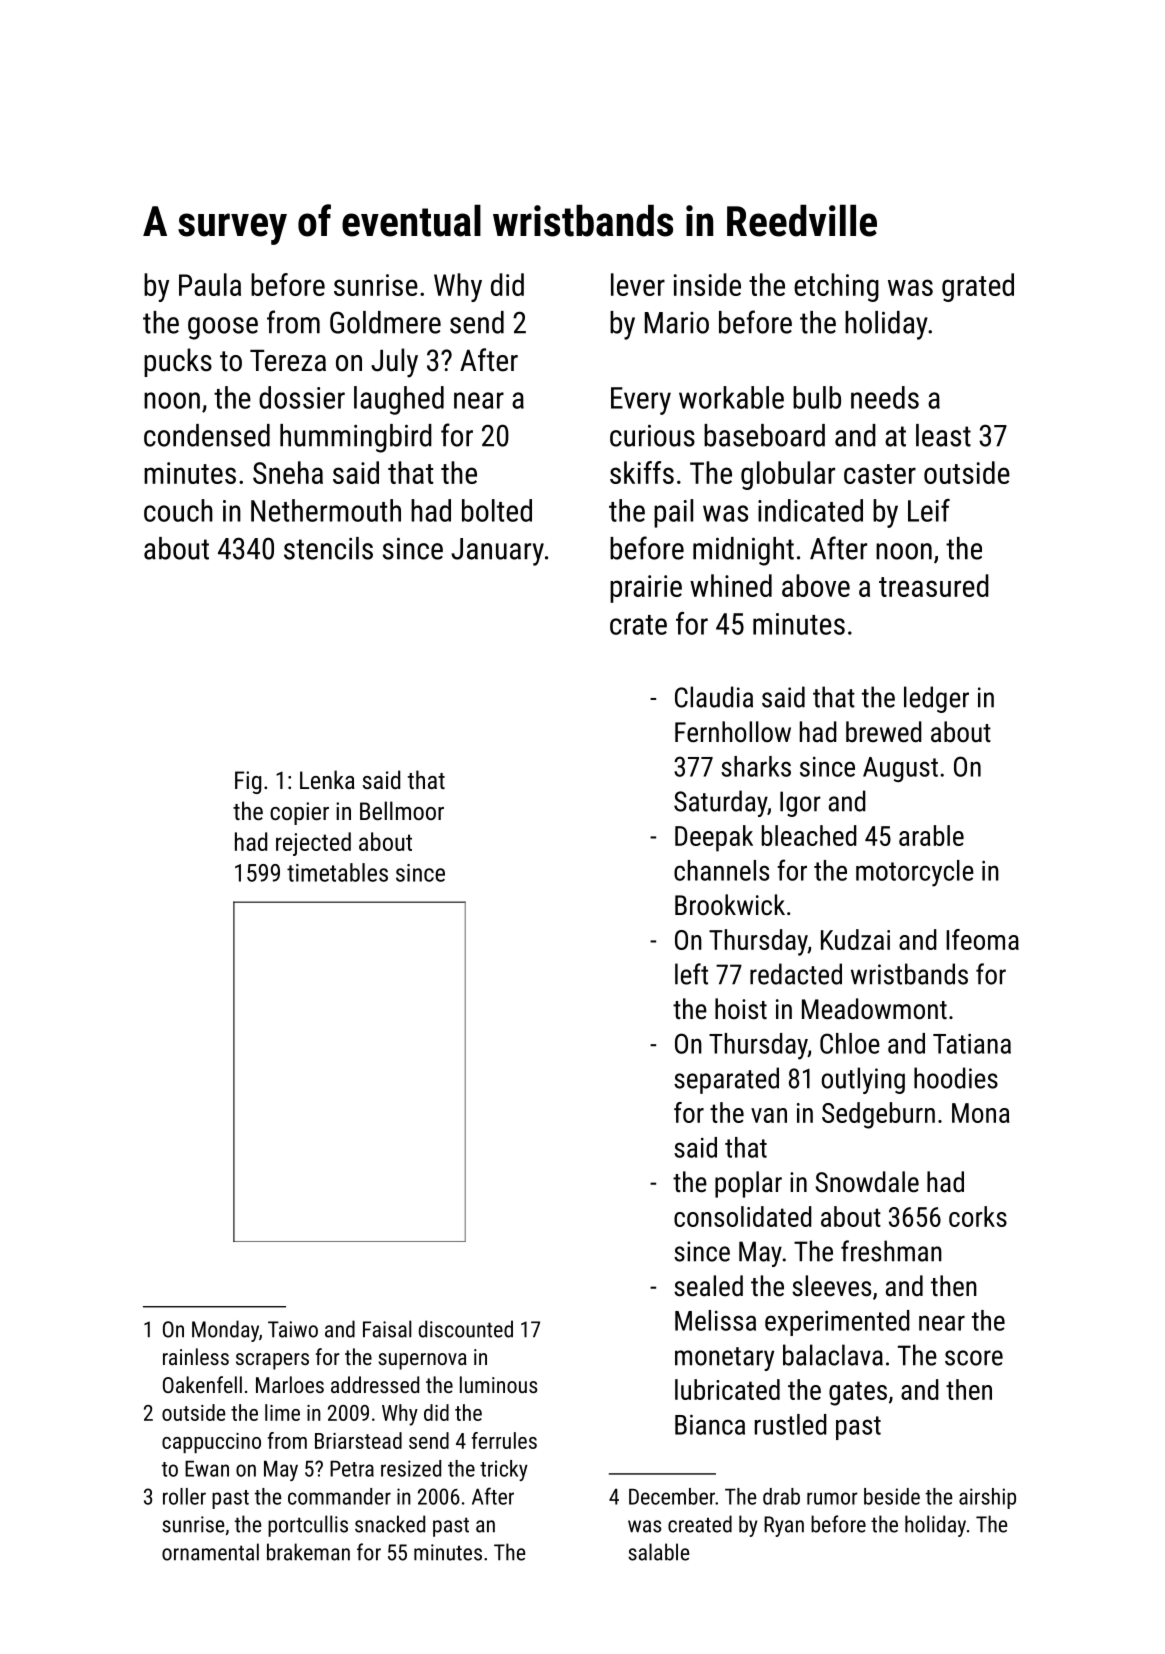 The width and height of the document is (1165, 1654). What do you see at coordinates (498, 1384) in the document?
I see `luminous` at bounding box center [498, 1384].
